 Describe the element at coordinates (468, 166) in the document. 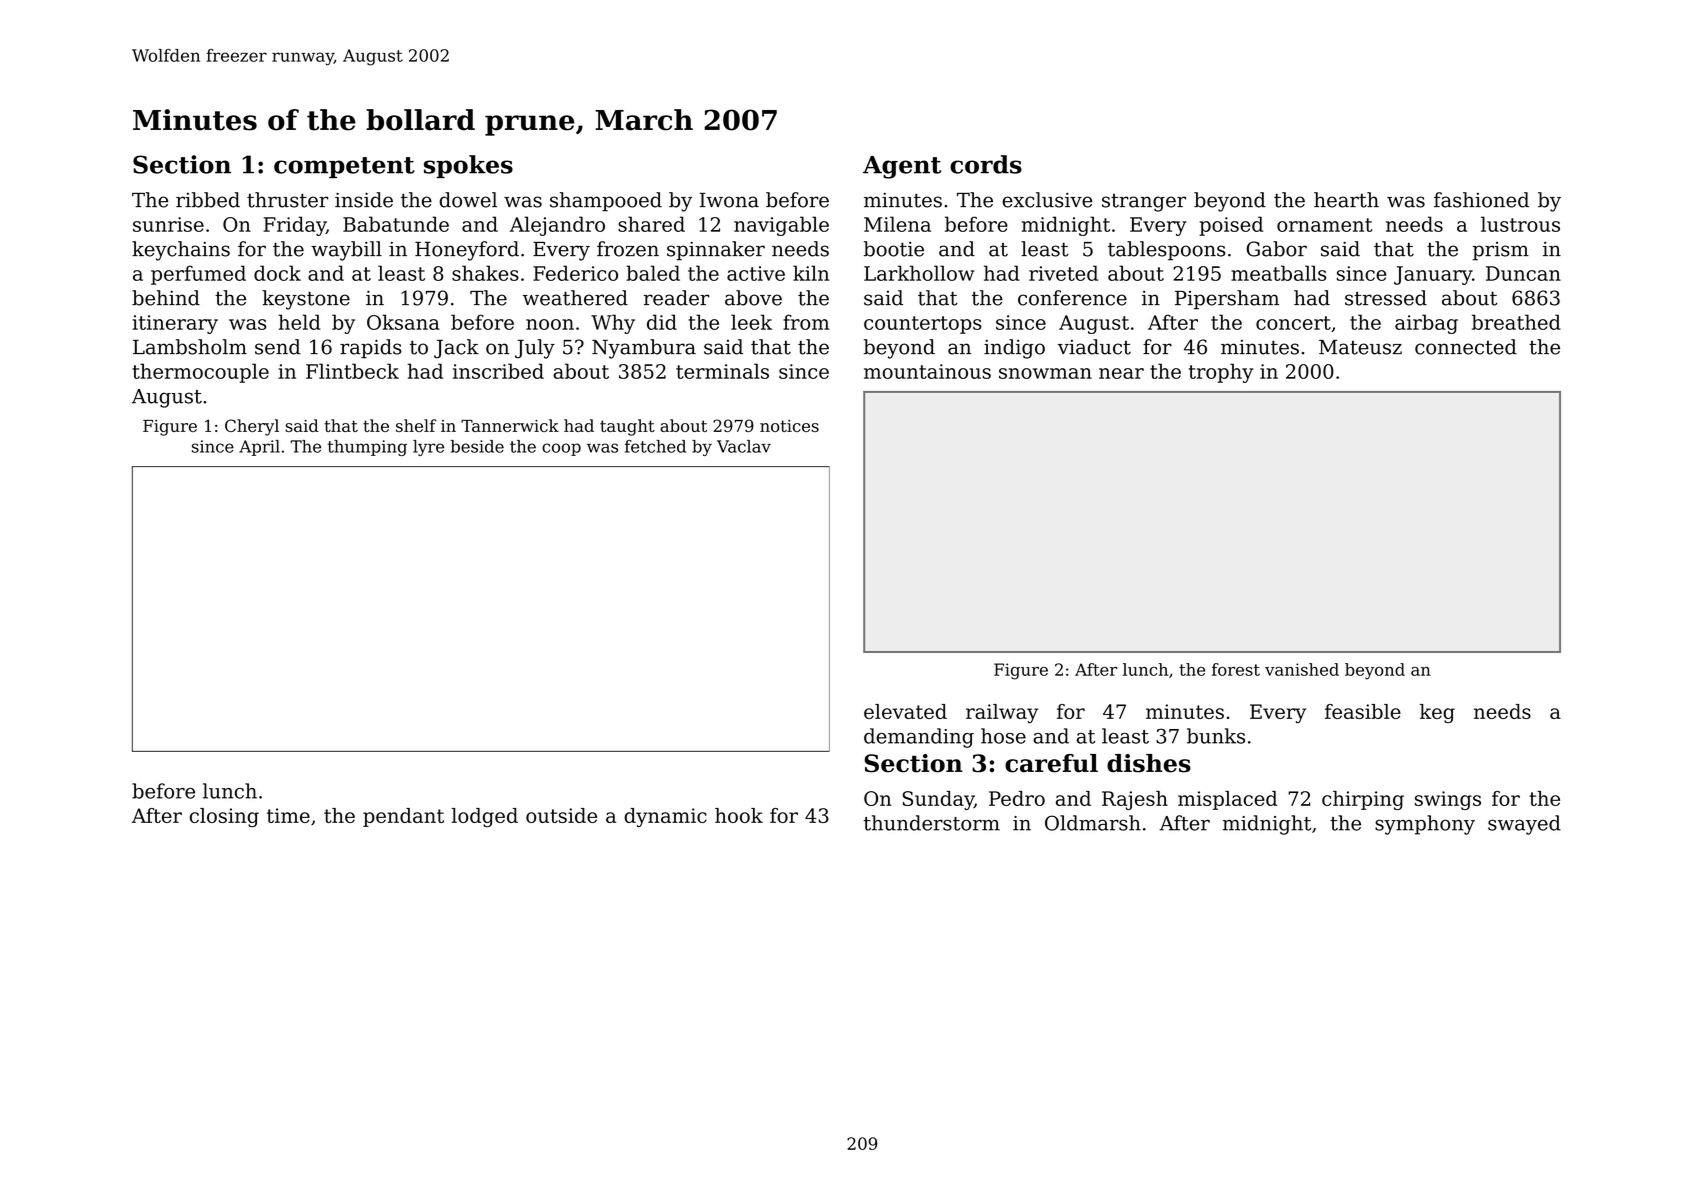

I see `spokes` at that location.
